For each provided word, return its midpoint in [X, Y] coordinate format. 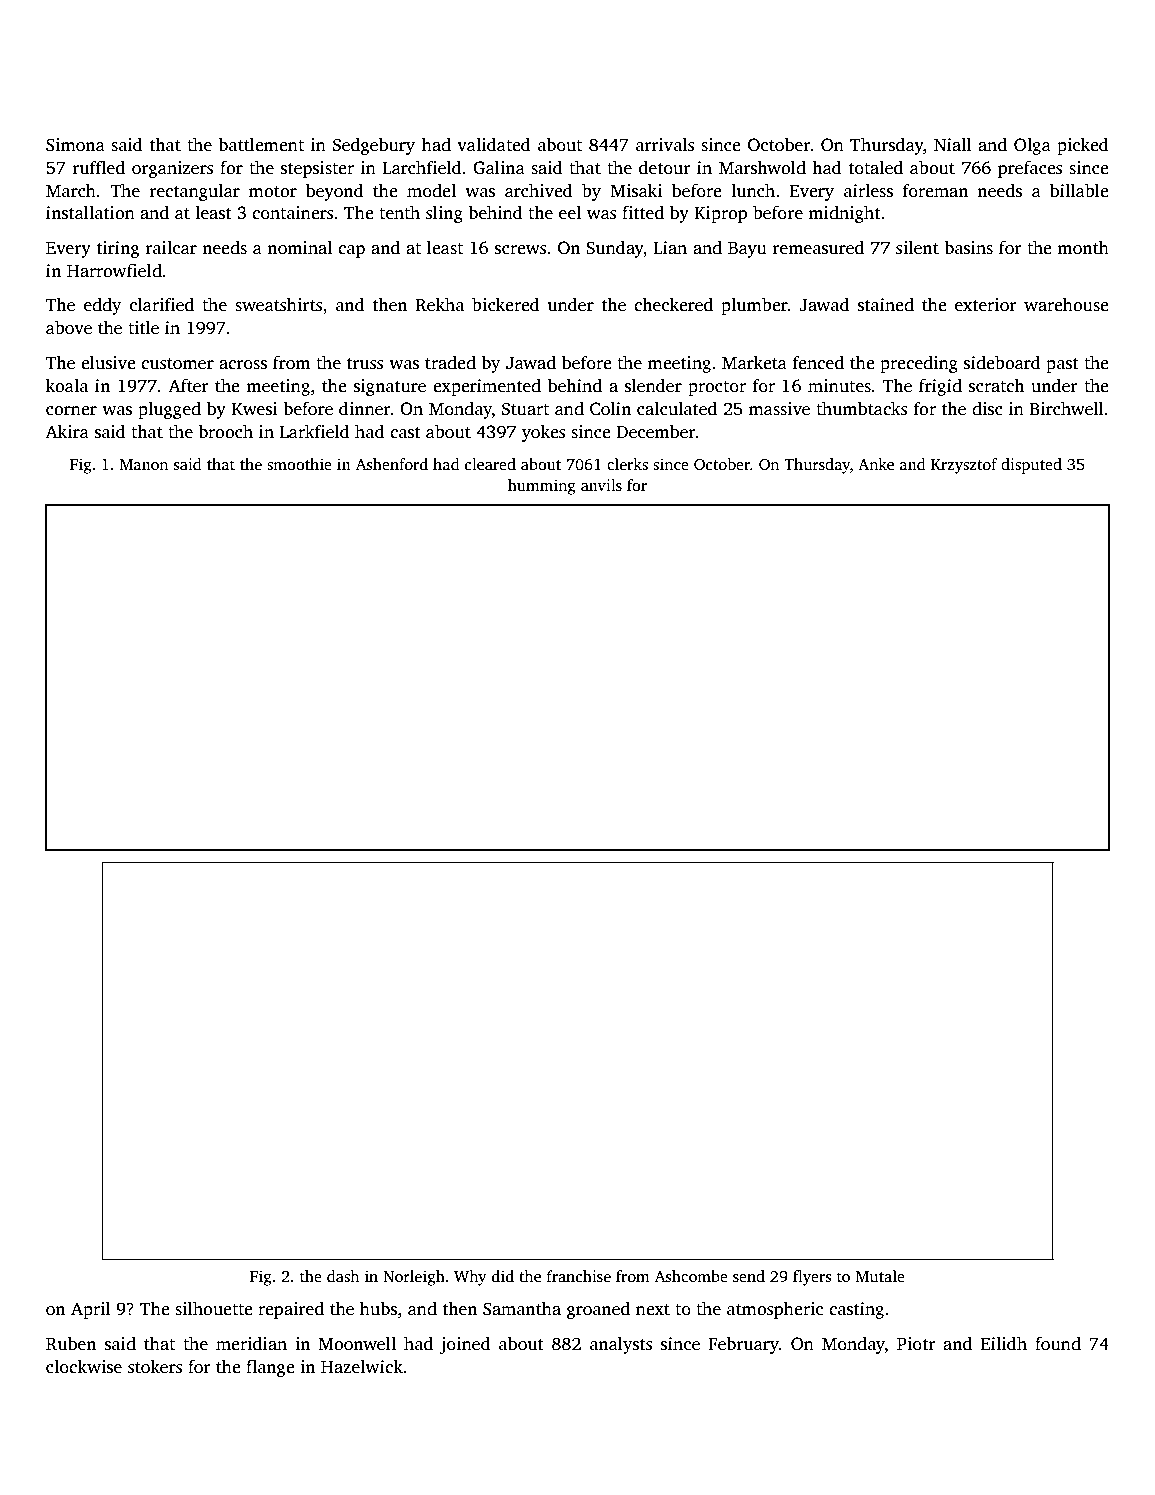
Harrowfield [114, 270]
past [1062, 365]
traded [450, 363]
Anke [876, 464]
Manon [144, 464]
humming [542, 487]
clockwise [84, 1367]
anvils [601, 485]
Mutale [880, 1276]
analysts [621, 1345]
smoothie [299, 464]
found [1058, 1343]
